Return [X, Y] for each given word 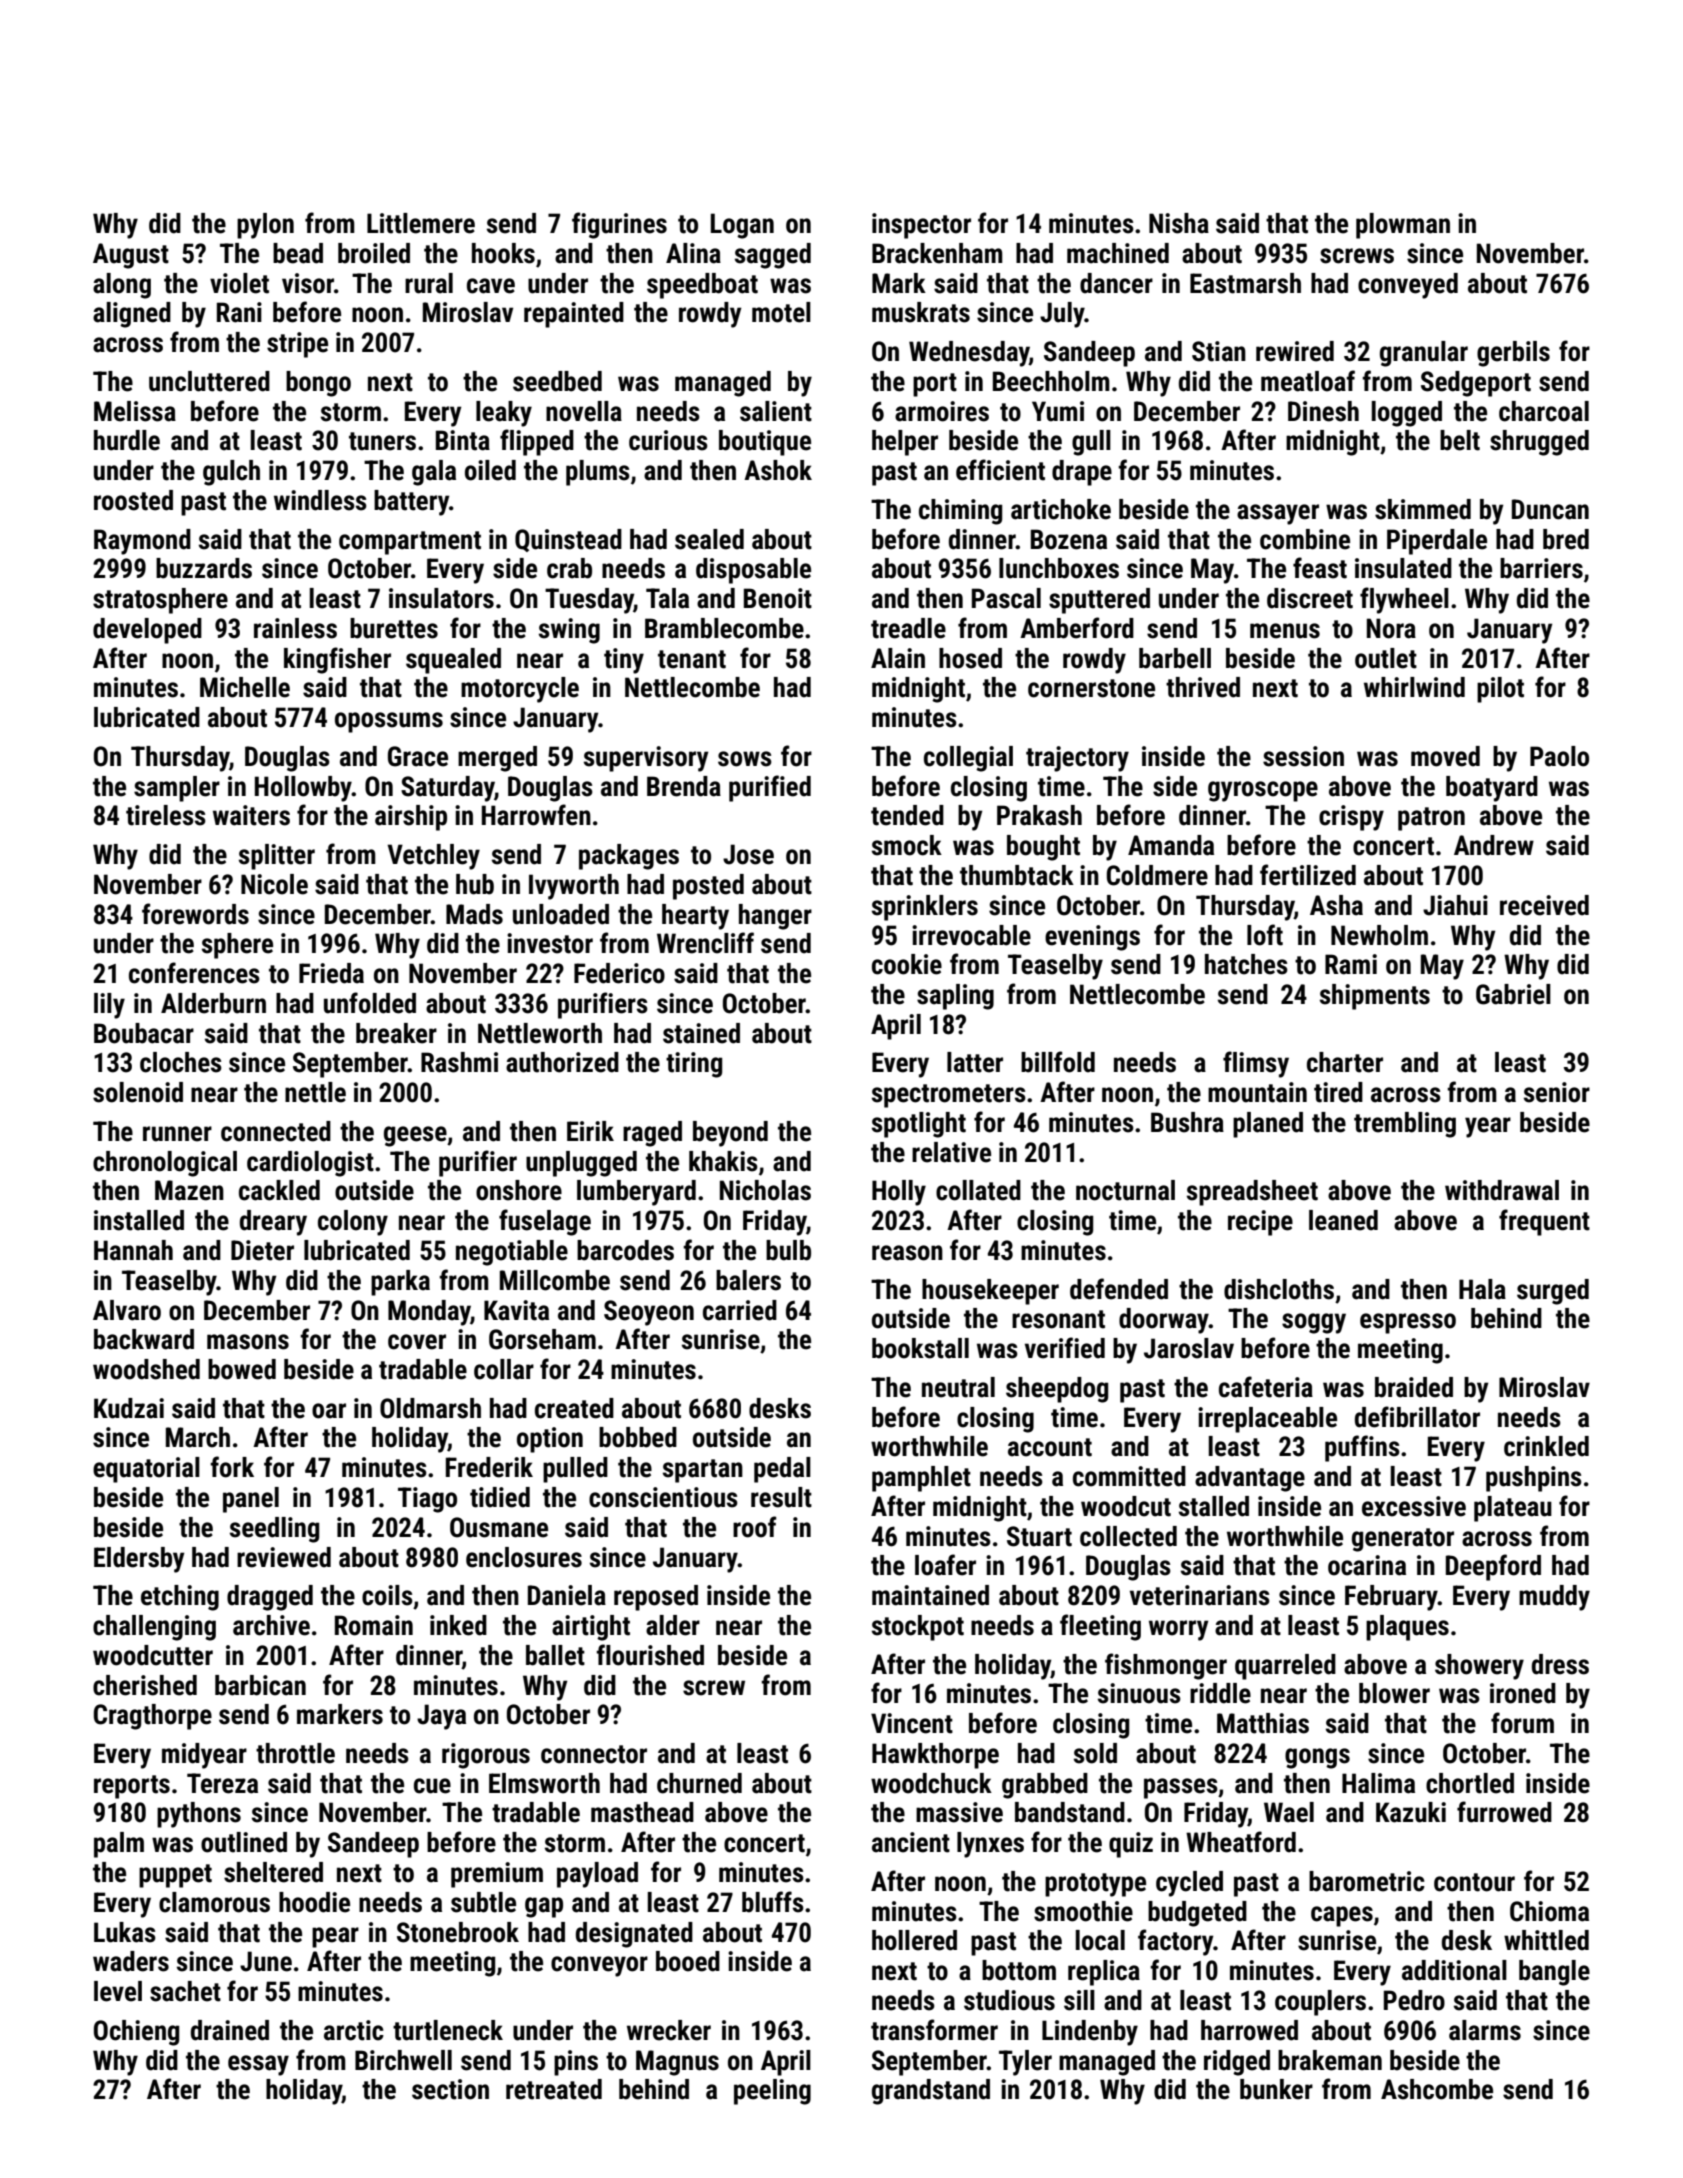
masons [248, 1342]
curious [668, 440]
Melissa [135, 411]
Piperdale [1437, 542]
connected [276, 1131]
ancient [911, 1842]
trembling [1405, 1125]
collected [1128, 1536]
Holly [899, 1193]
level [118, 1991]
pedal [782, 1470]
